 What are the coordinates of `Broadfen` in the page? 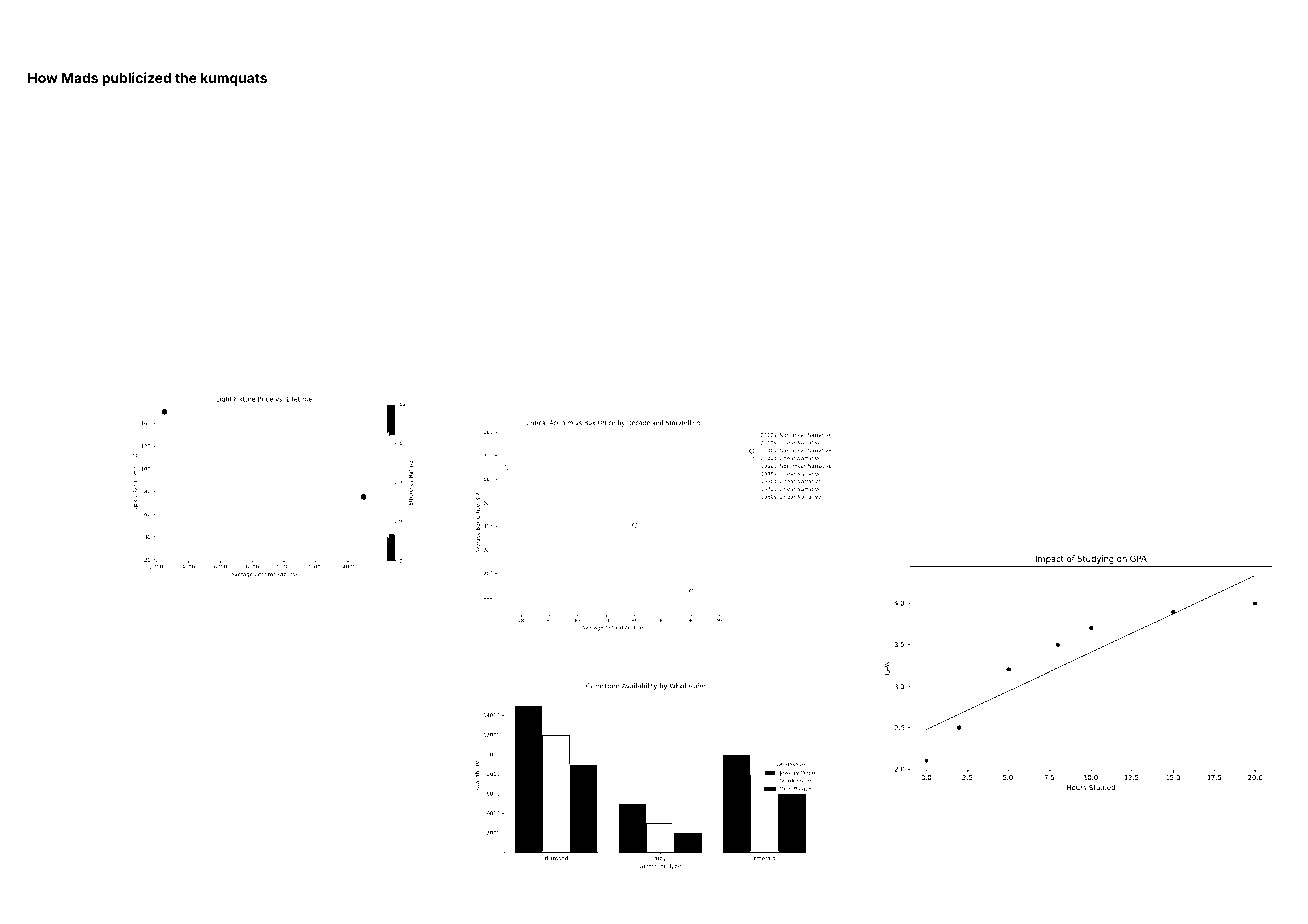 It's located at (1257, 154).
